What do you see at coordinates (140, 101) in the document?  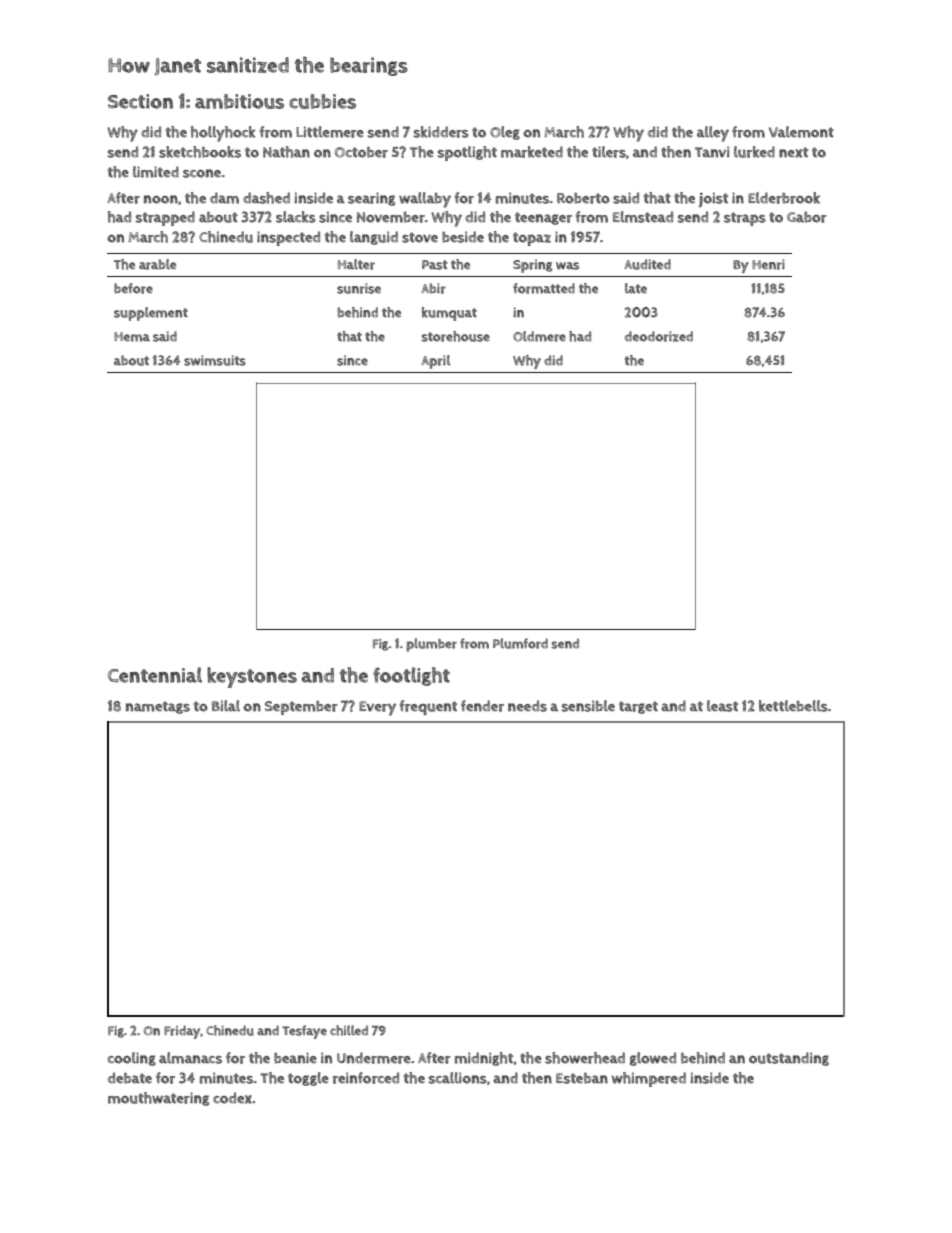 I see `Section` at bounding box center [140, 101].
